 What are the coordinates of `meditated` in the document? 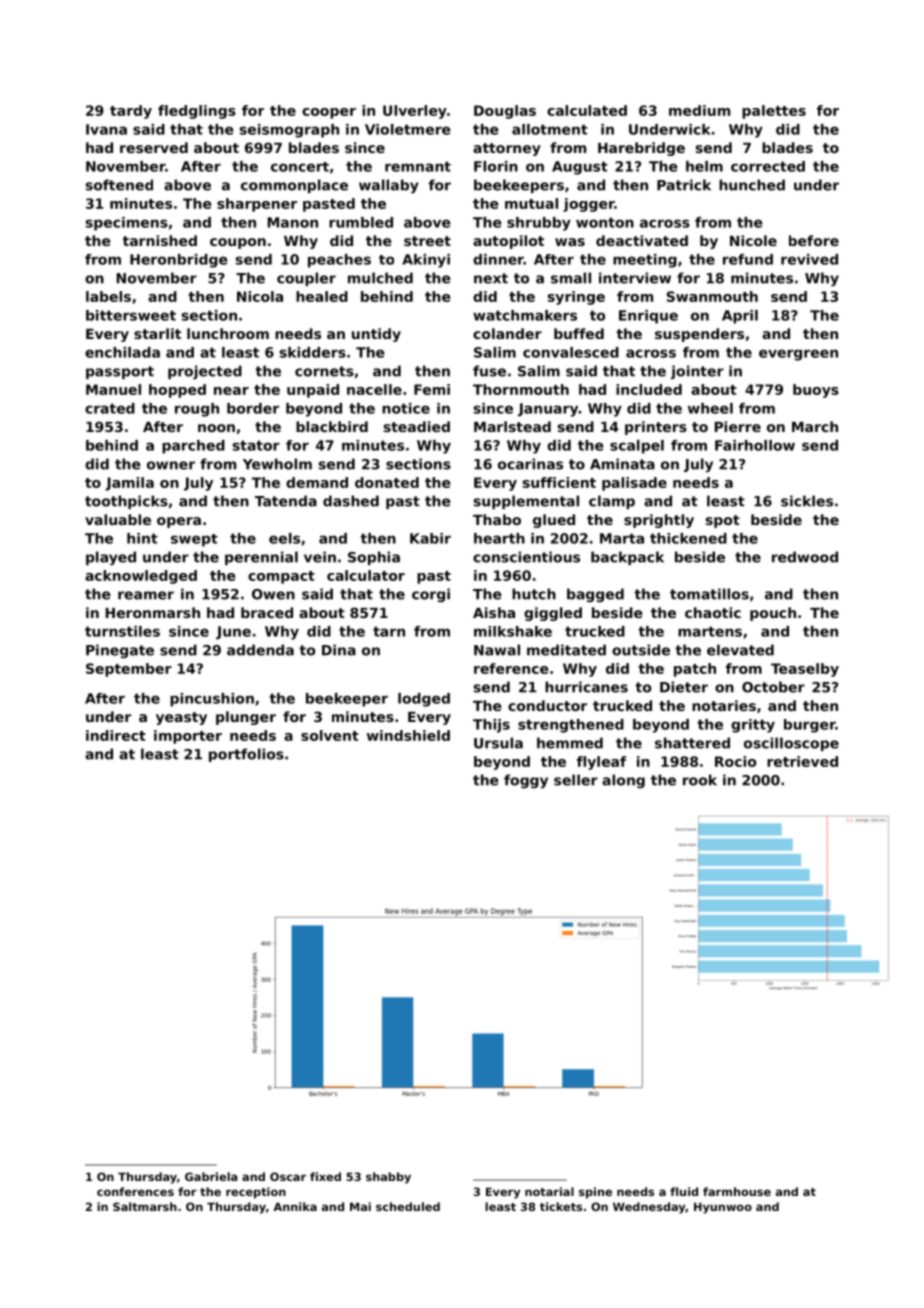 It's located at (566, 650).
